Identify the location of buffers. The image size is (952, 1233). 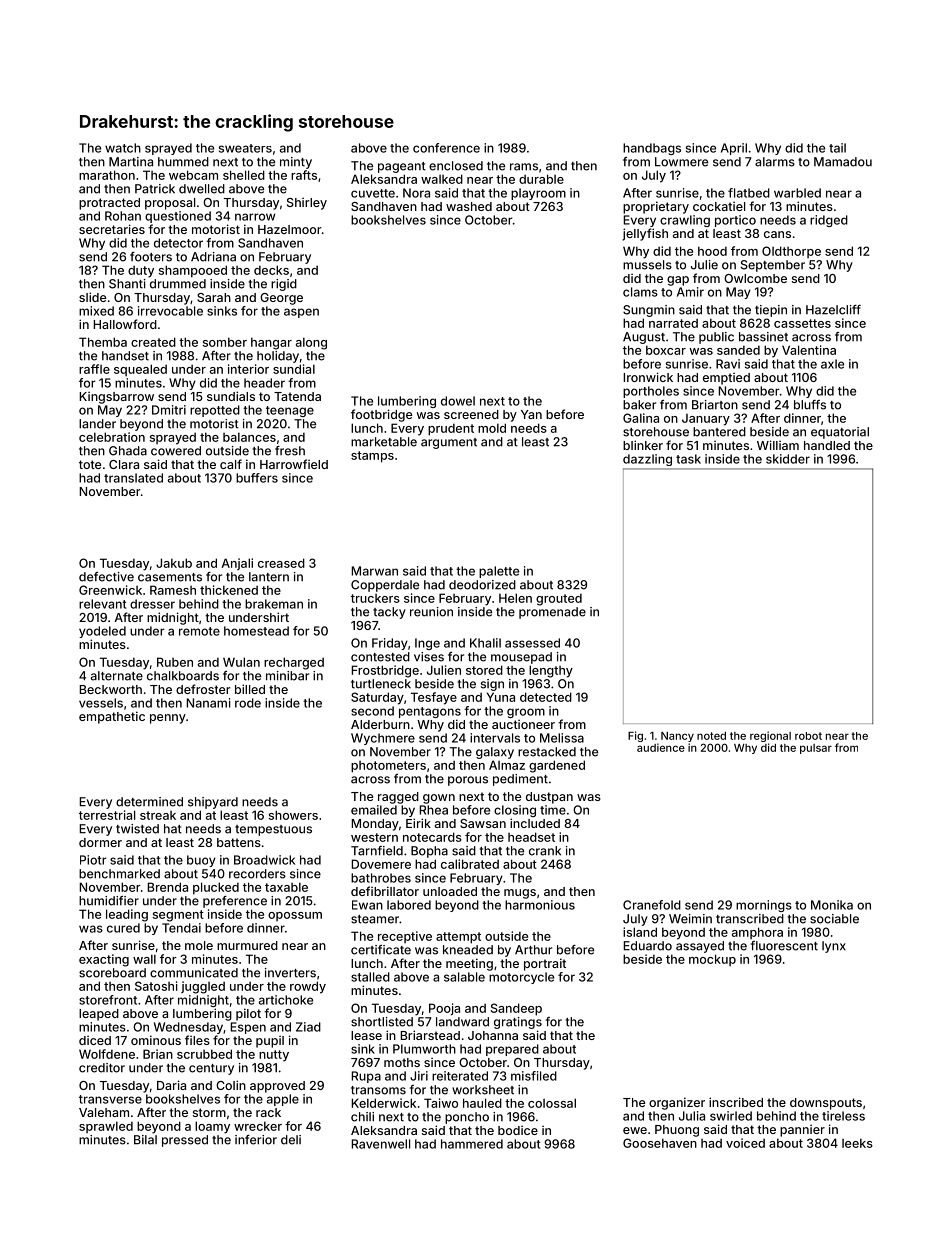
(257, 478).
